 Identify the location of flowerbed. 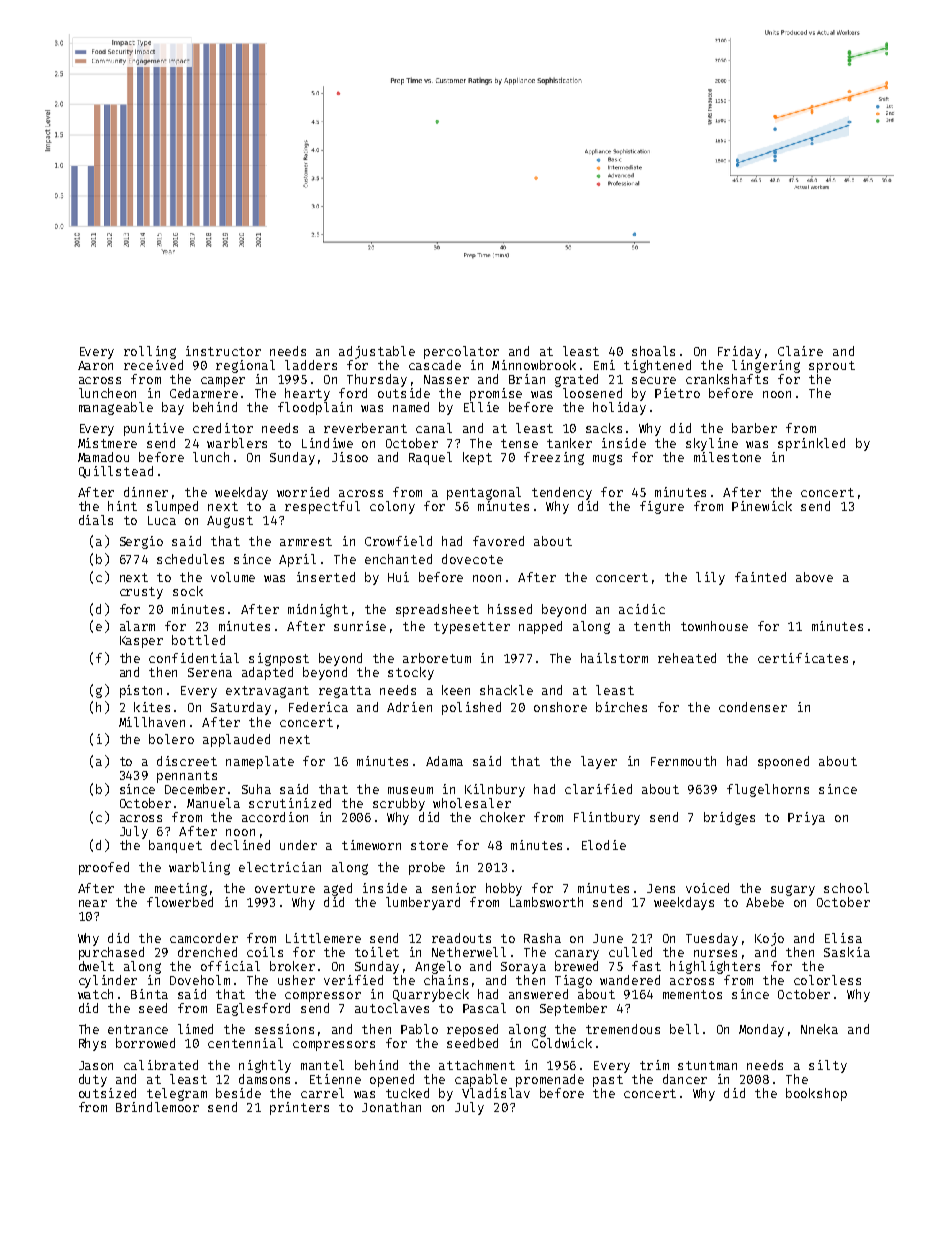
(180, 902).
